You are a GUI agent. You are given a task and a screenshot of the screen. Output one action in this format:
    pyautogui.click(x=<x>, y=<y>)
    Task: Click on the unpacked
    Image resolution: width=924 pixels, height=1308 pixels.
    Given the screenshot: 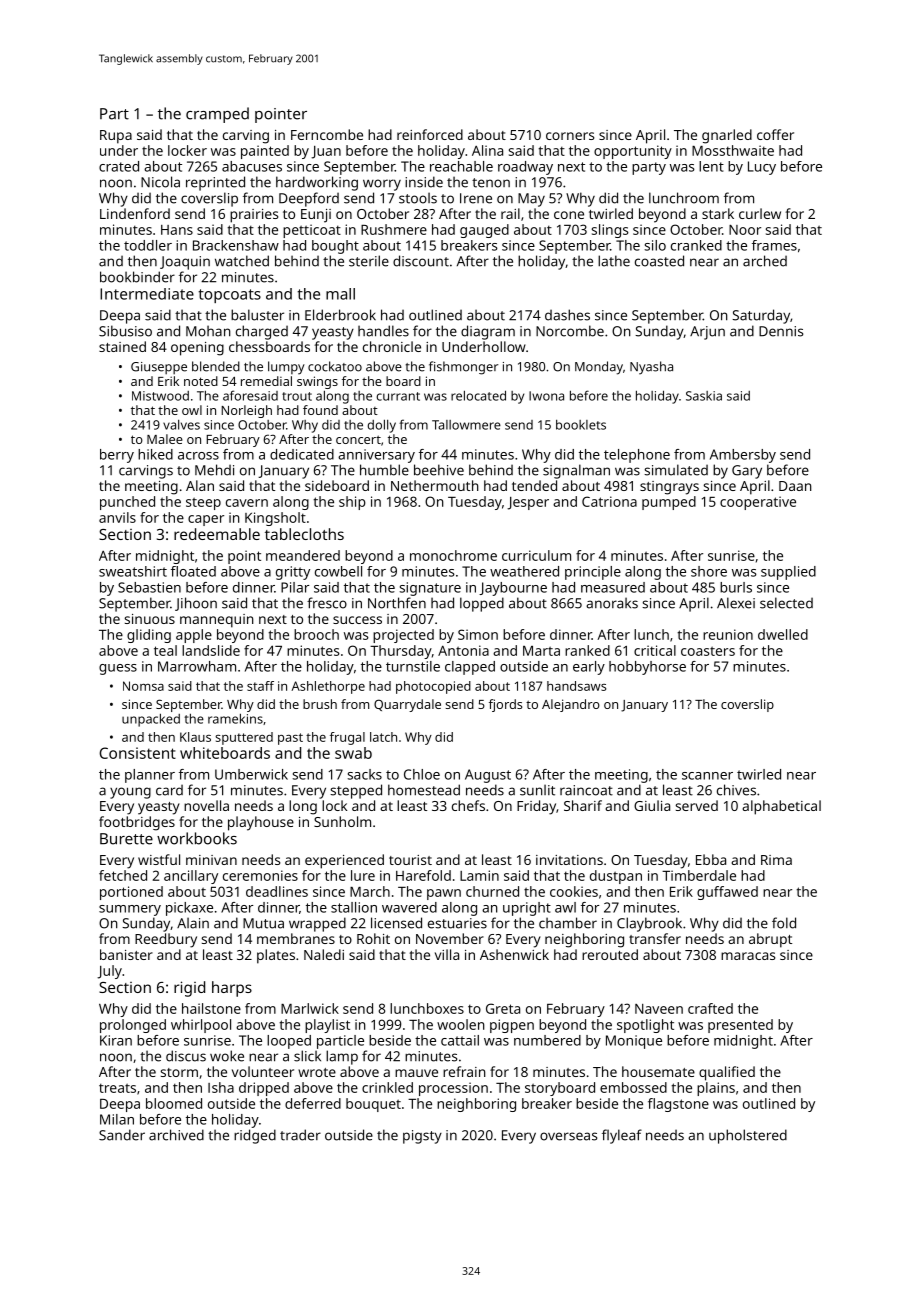 What is the action you would take?
    pyautogui.click(x=151, y=720)
